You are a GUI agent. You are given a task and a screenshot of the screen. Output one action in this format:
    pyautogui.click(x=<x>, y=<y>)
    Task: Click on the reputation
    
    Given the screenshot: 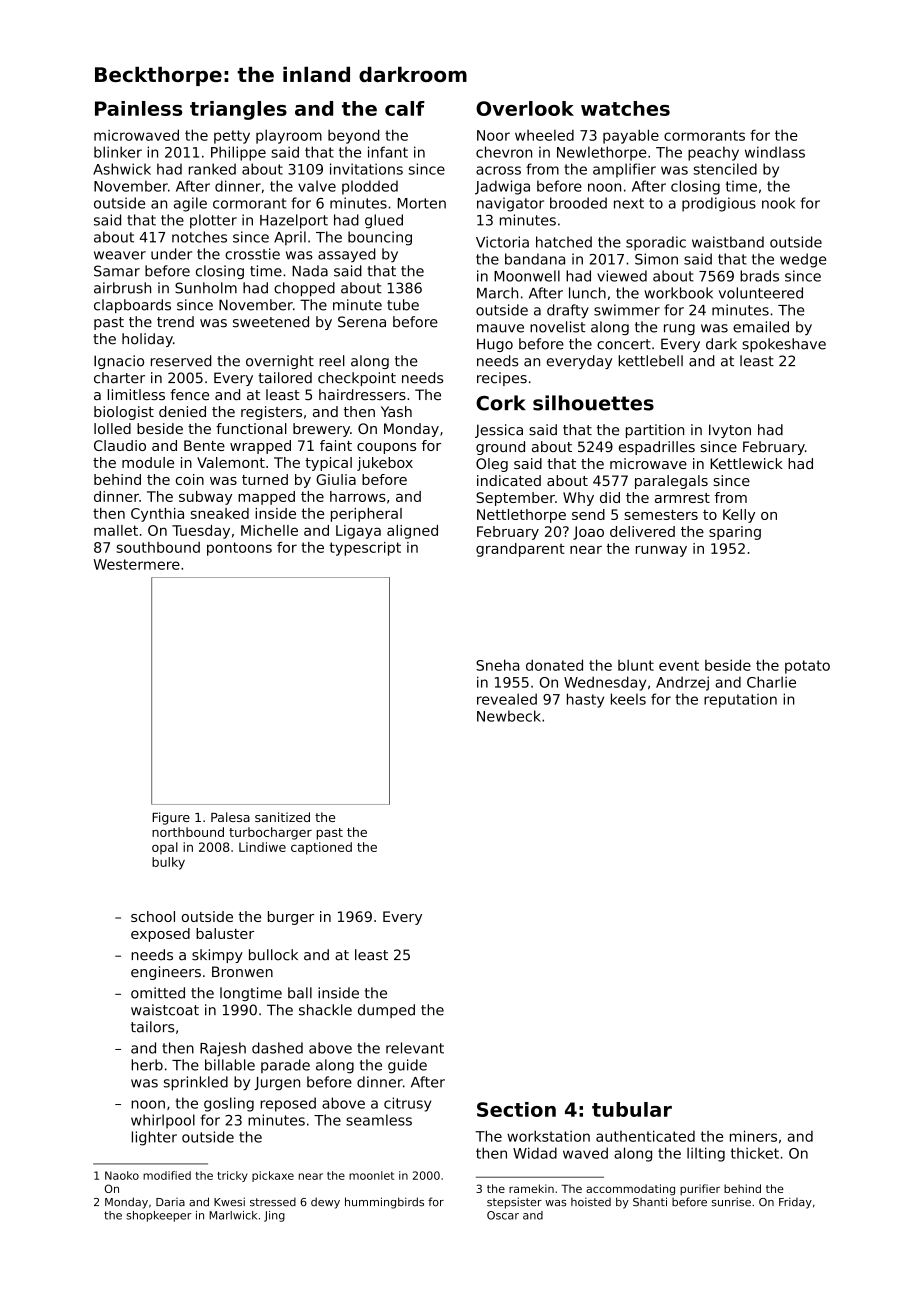 What is the action you would take?
    pyautogui.click(x=740, y=701)
